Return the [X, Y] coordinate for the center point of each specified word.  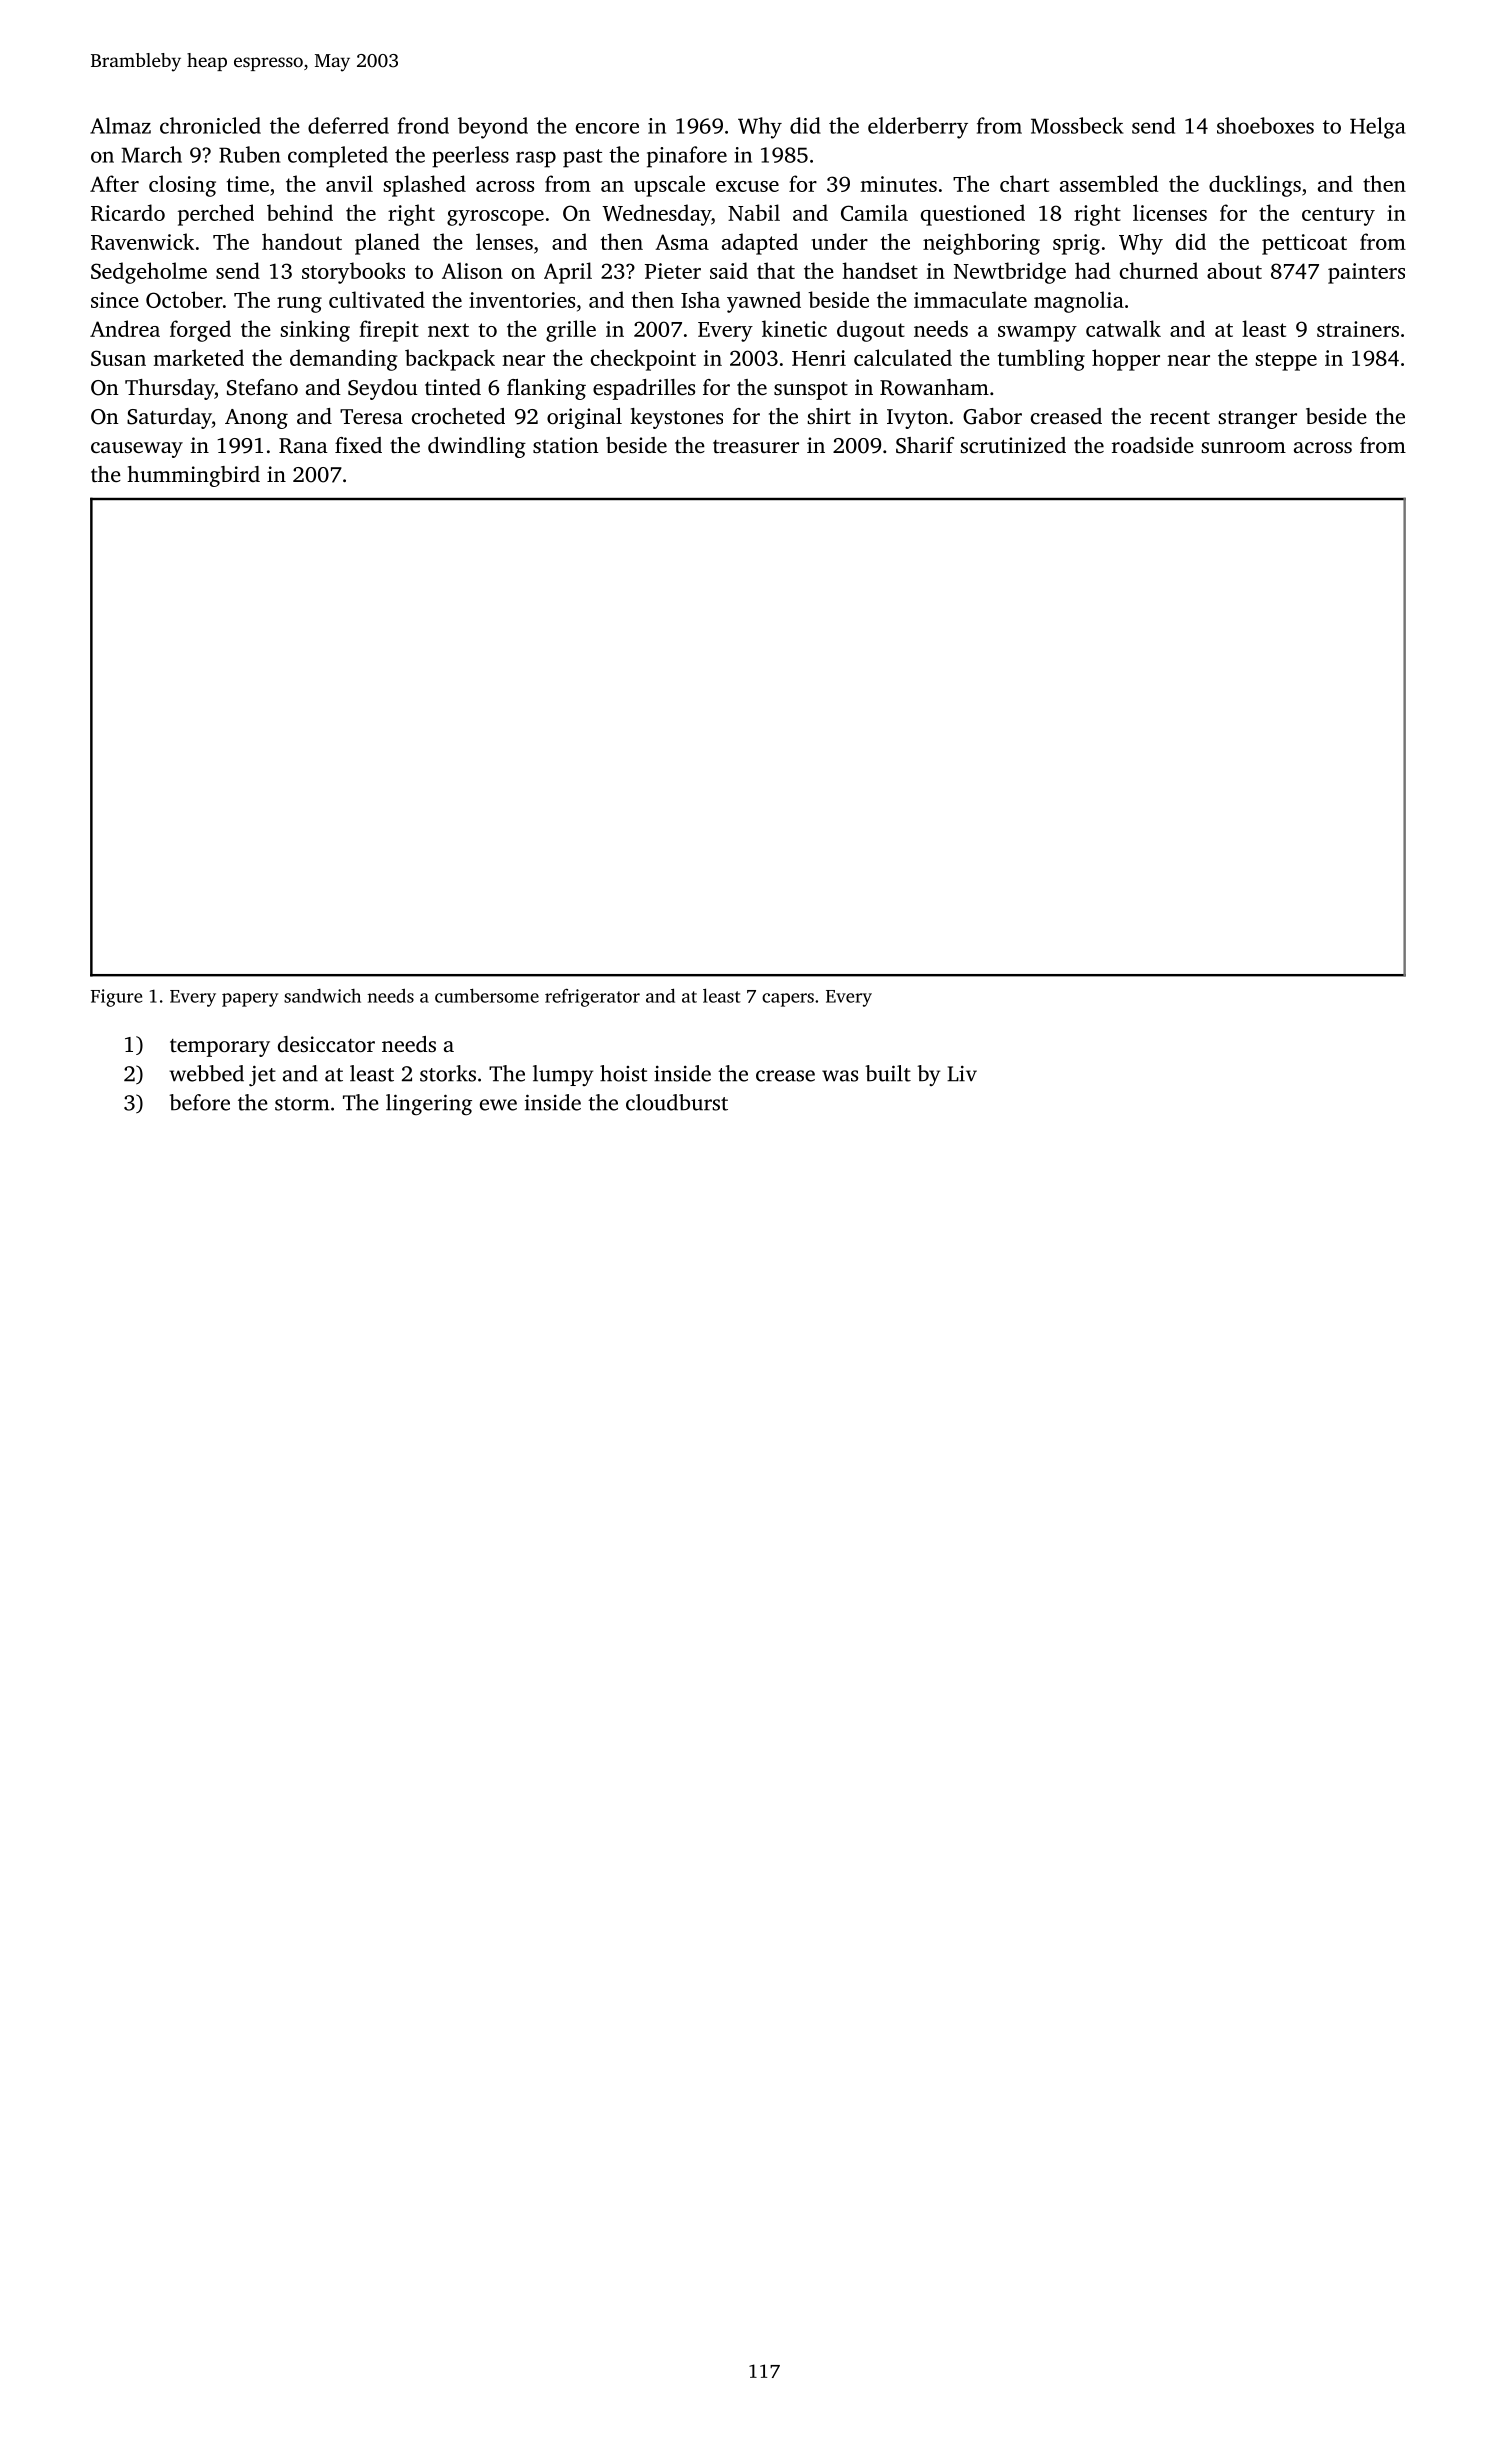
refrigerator [592, 998]
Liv [962, 1074]
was [840, 1076]
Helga [1378, 128]
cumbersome [487, 995]
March [151, 154]
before [199, 1102]
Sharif [925, 445]
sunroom [1243, 447]
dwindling [477, 447]
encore [607, 128]
